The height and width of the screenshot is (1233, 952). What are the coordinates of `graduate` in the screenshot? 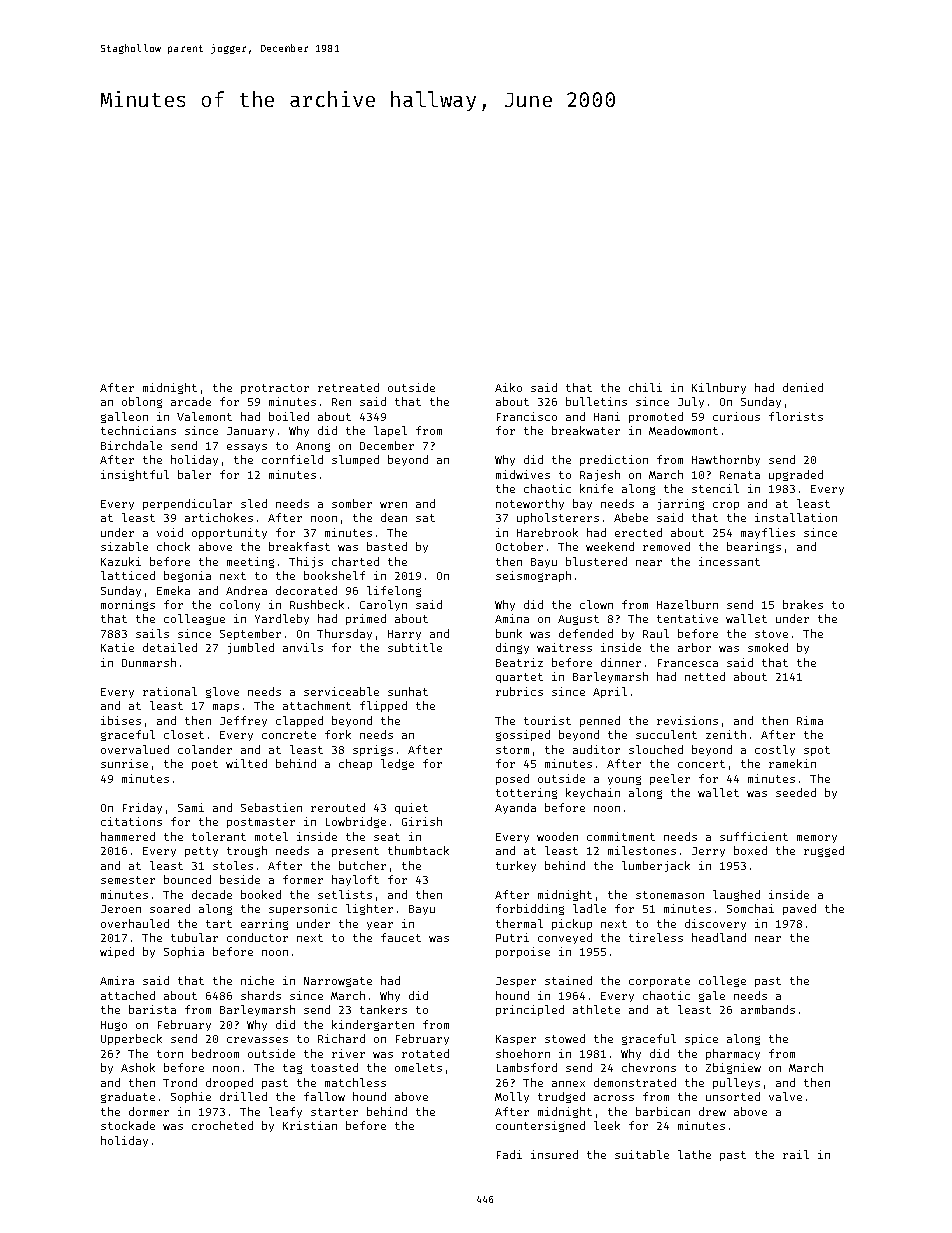 It's located at (128, 1097).
